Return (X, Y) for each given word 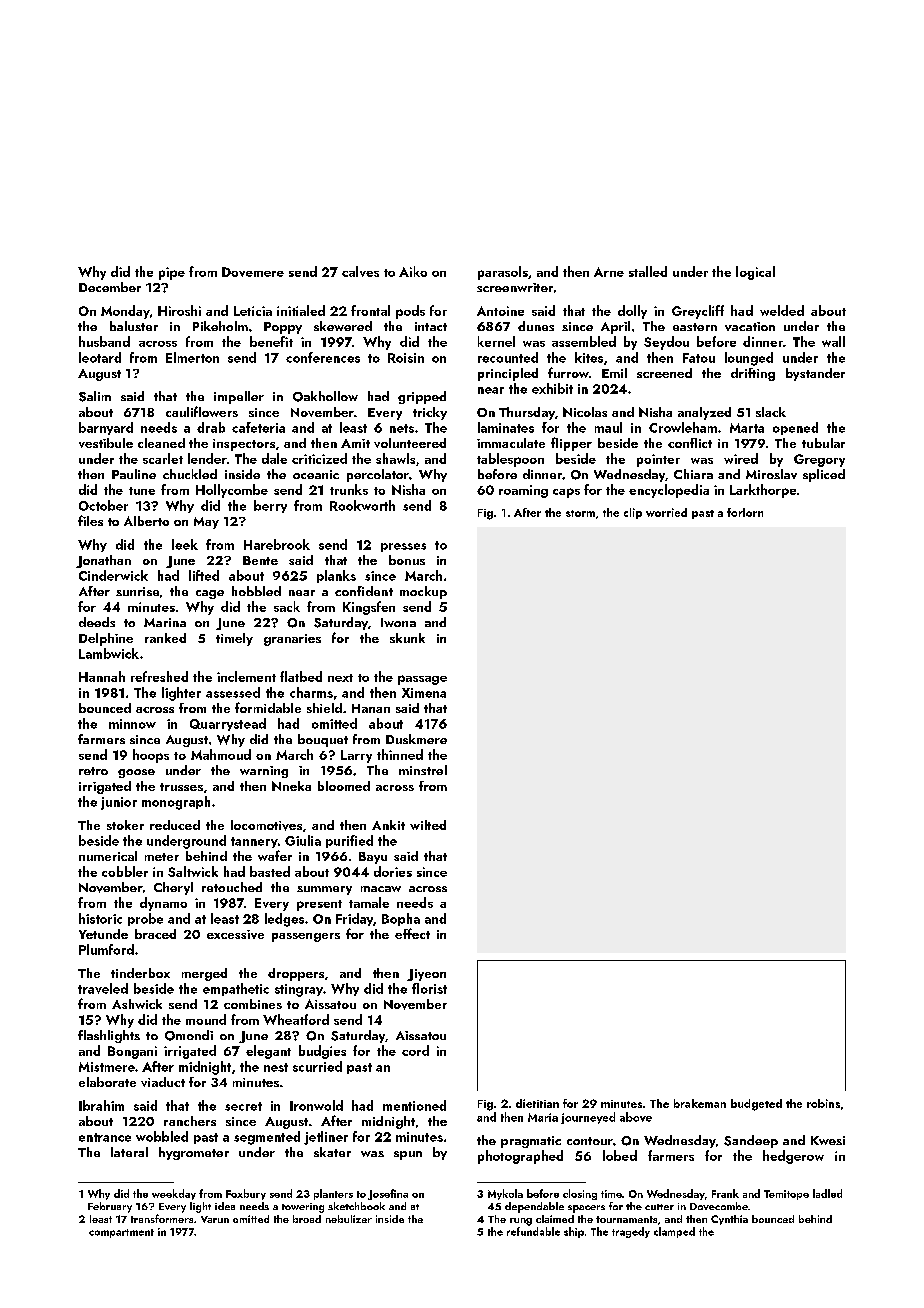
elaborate (107, 1082)
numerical (108, 856)
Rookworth (362, 505)
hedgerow (793, 1157)
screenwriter (515, 287)
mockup (423, 592)
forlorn (745, 512)
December (110, 287)
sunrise (137, 591)
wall (833, 341)
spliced (824, 475)
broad (307, 1219)
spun (408, 1155)
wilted (428, 825)
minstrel (423, 770)
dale (274, 458)
